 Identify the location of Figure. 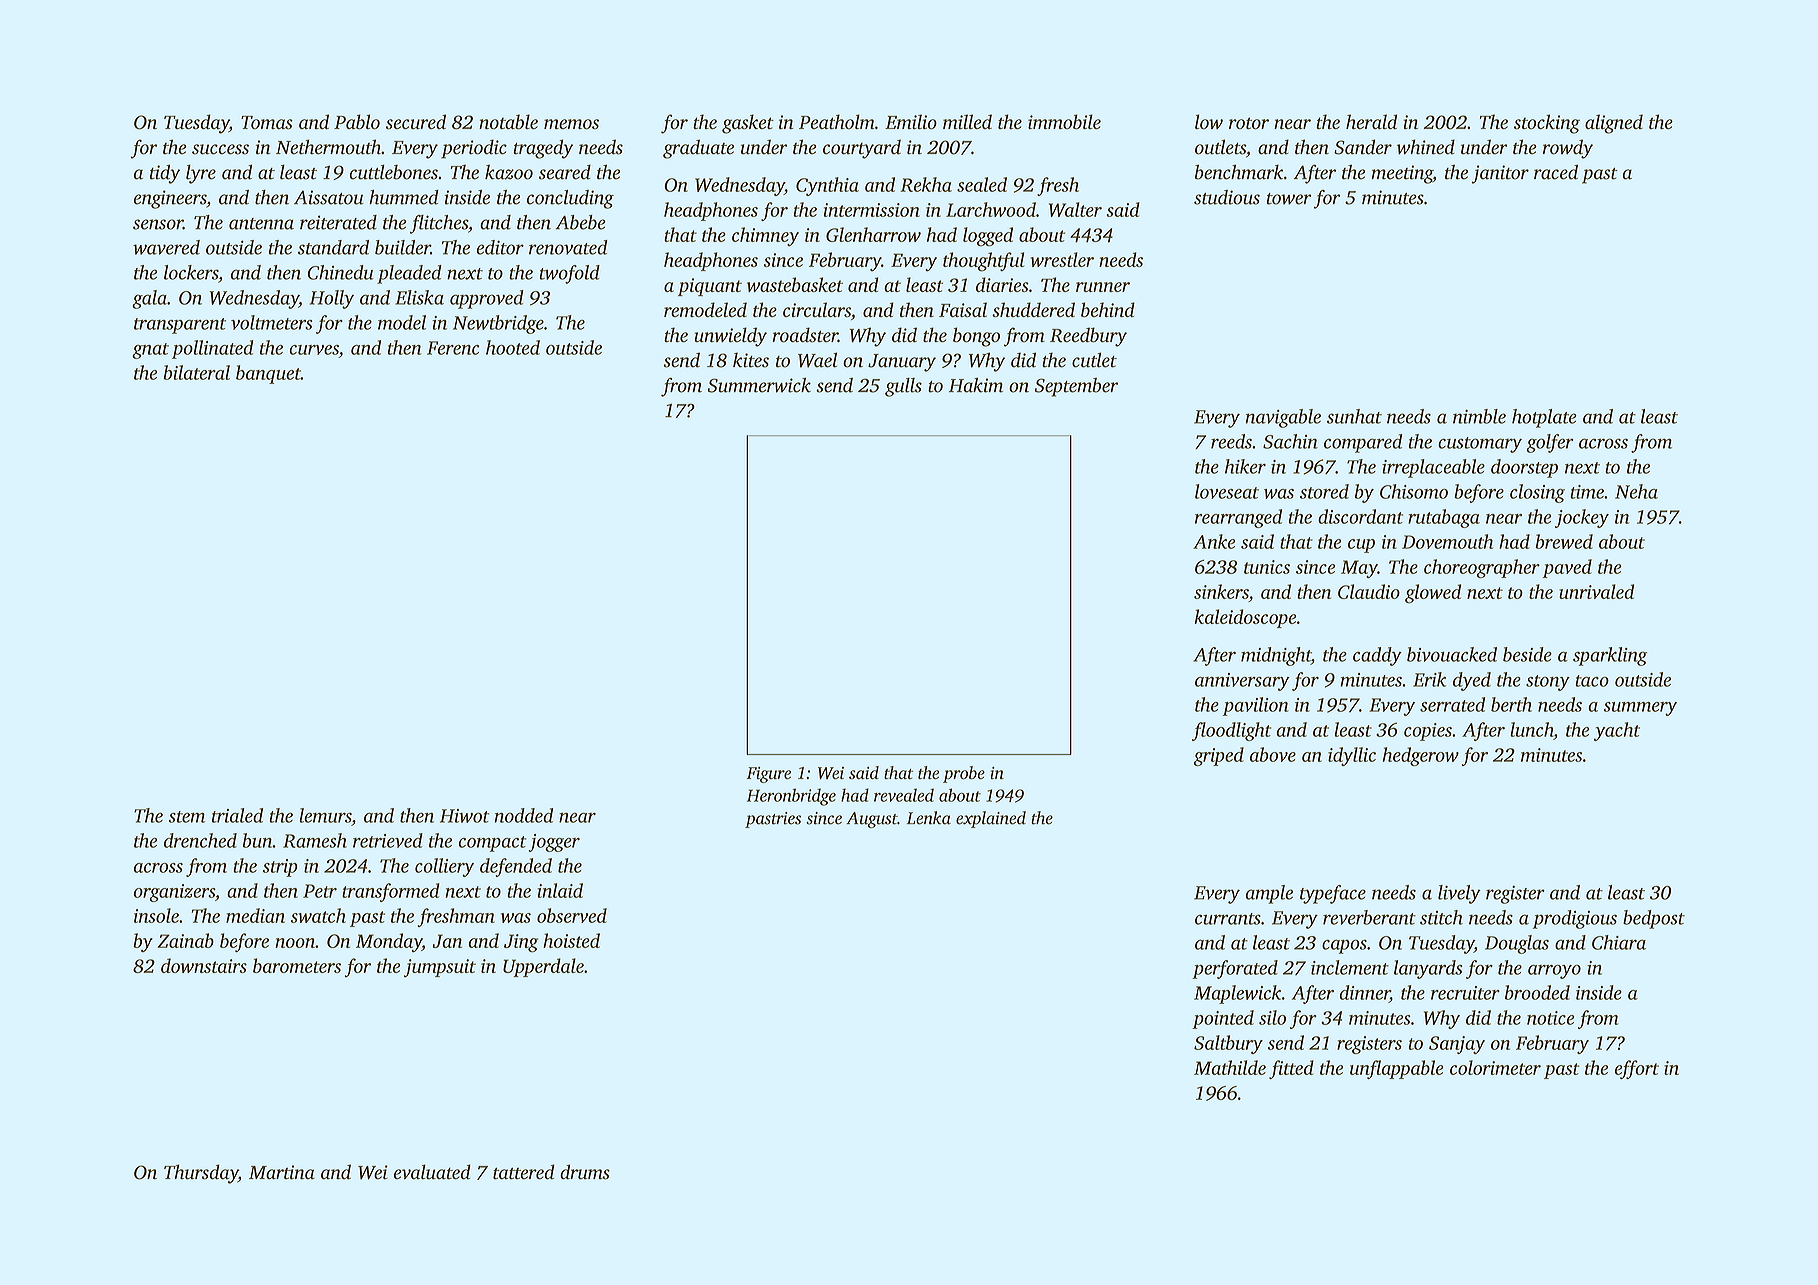
(769, 775).
